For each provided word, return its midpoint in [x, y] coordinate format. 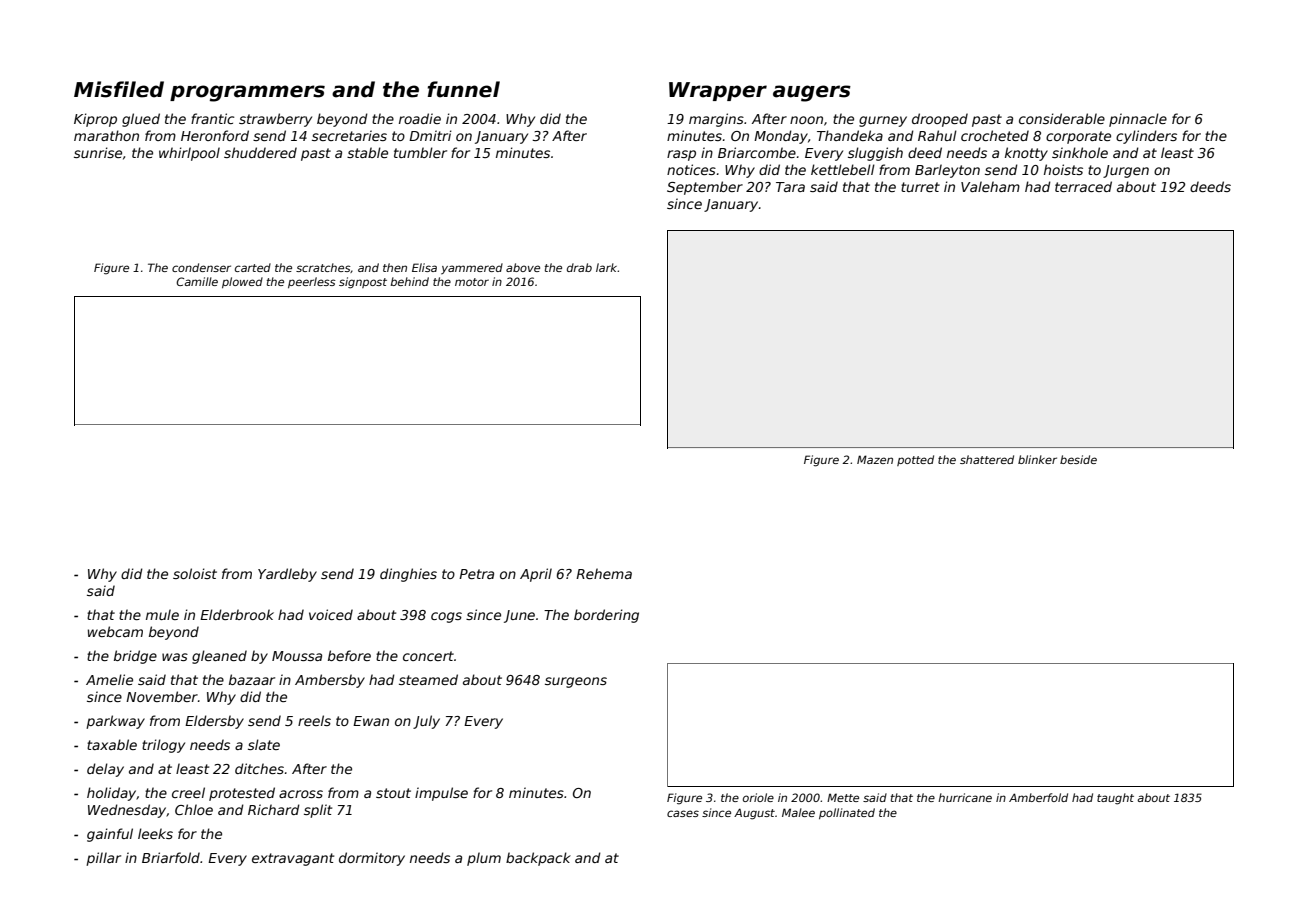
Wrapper [718, 91]
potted [915, 460]
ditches [259, 768]
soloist [195, 573]
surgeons [576, 682]
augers [812, 93]
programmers [247, 93]
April [536, 575]
